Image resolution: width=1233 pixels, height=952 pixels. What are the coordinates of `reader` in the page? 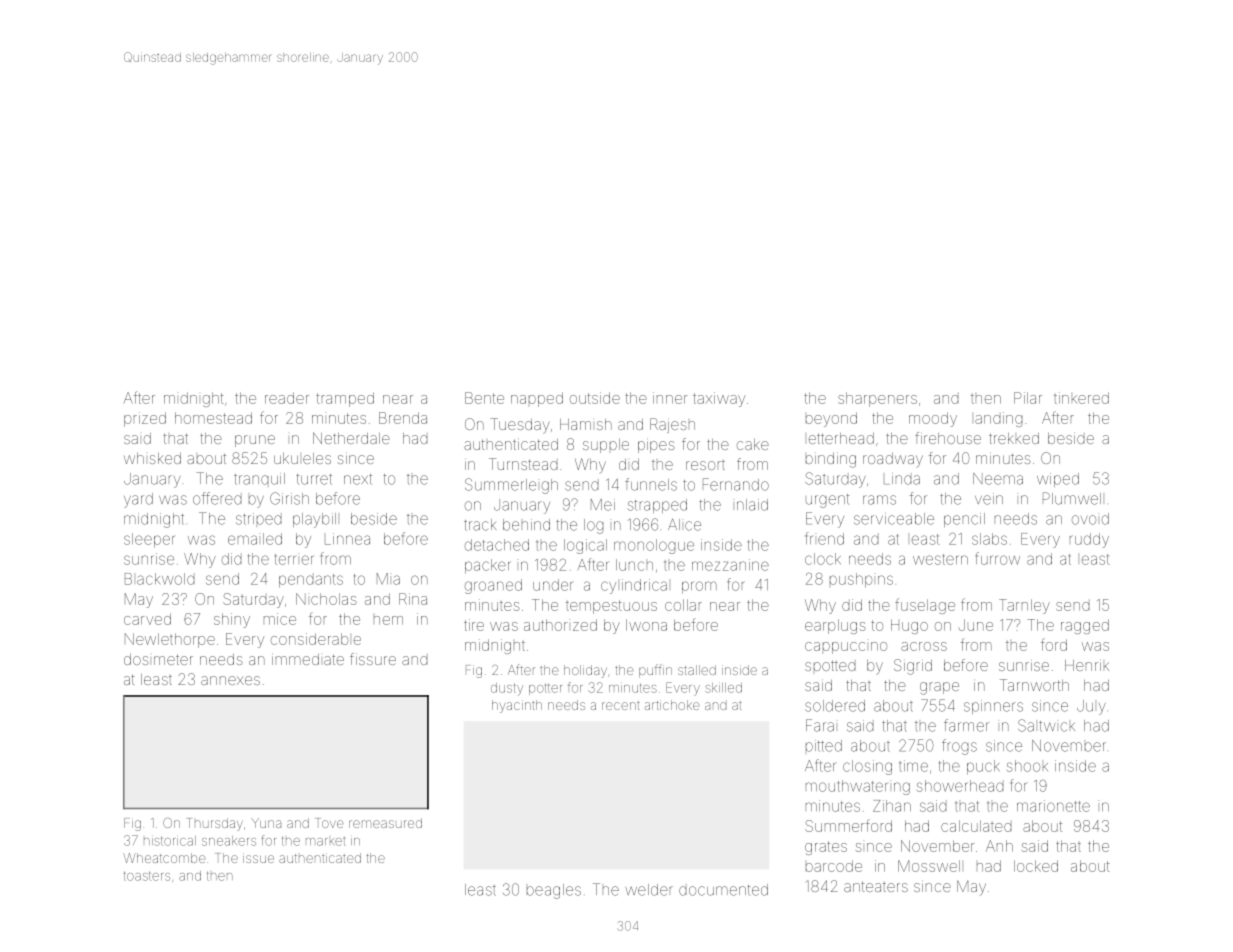 It's located at (287, 398).
